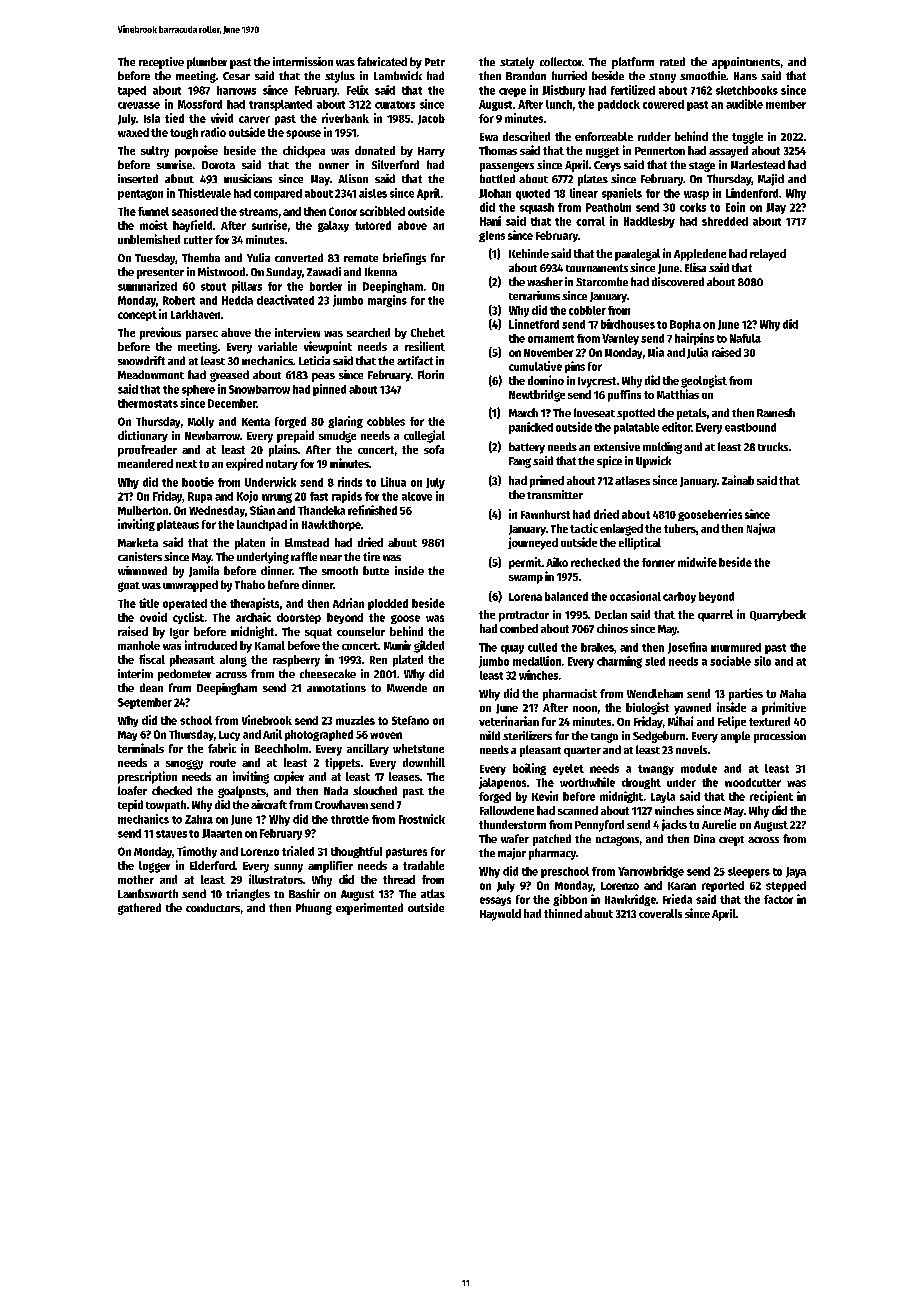 The height and width of the screenshot is (1308, 924). What do you see at coordinates (222, 833) in the screenshot?
I see `Maarten` at bounding box center [222, 833].
